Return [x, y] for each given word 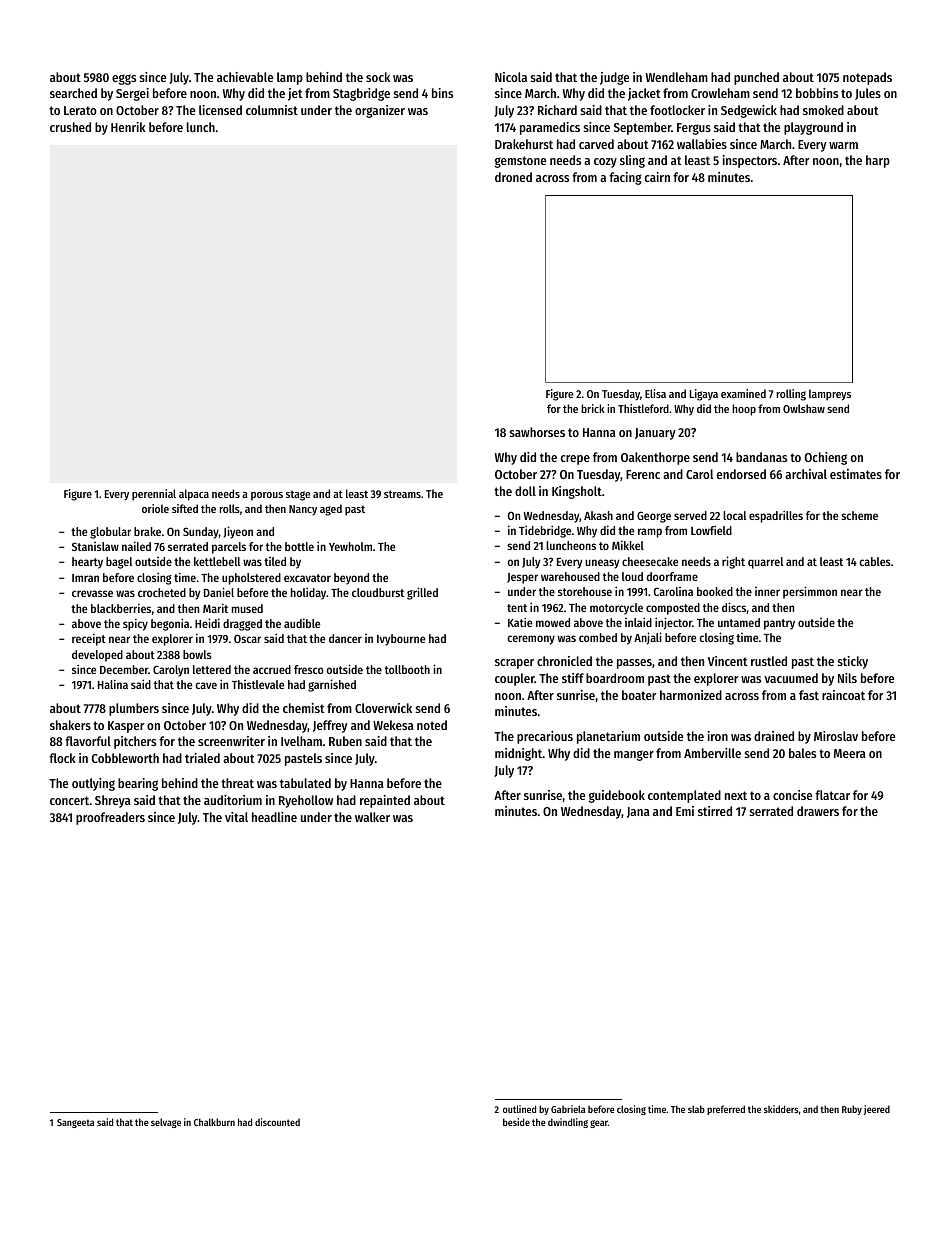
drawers [818, 811]
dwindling [568, 1123]
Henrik [128, 127]
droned [513, 177]
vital [236, 817]
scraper [514, 664]
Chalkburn [214, 1122]
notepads [867, 78]
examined [743, 393]
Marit [215, 608]
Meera [850, 753]
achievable [245, 77]
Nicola [511, 77]
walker [372, 817]
